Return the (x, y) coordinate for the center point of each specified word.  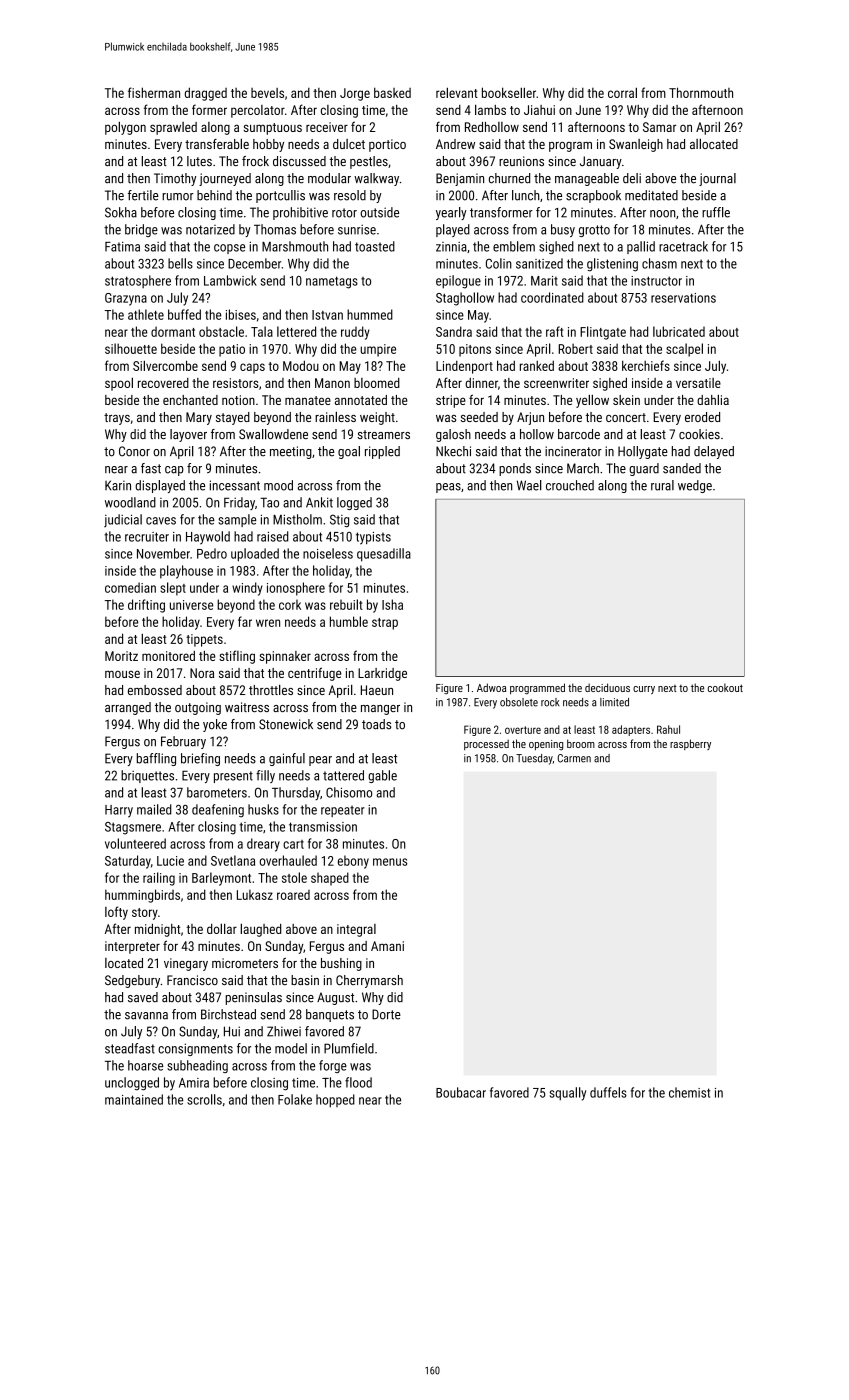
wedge (695, 486)
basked (392, 92)
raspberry (690, 744)
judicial (123, 520)
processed (486, 744)
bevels (267, 93)
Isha (392, 604)
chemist (689, 1092)
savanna (146, 1016)
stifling (237, 657)
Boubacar (461, 1092)
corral (622, 92)
